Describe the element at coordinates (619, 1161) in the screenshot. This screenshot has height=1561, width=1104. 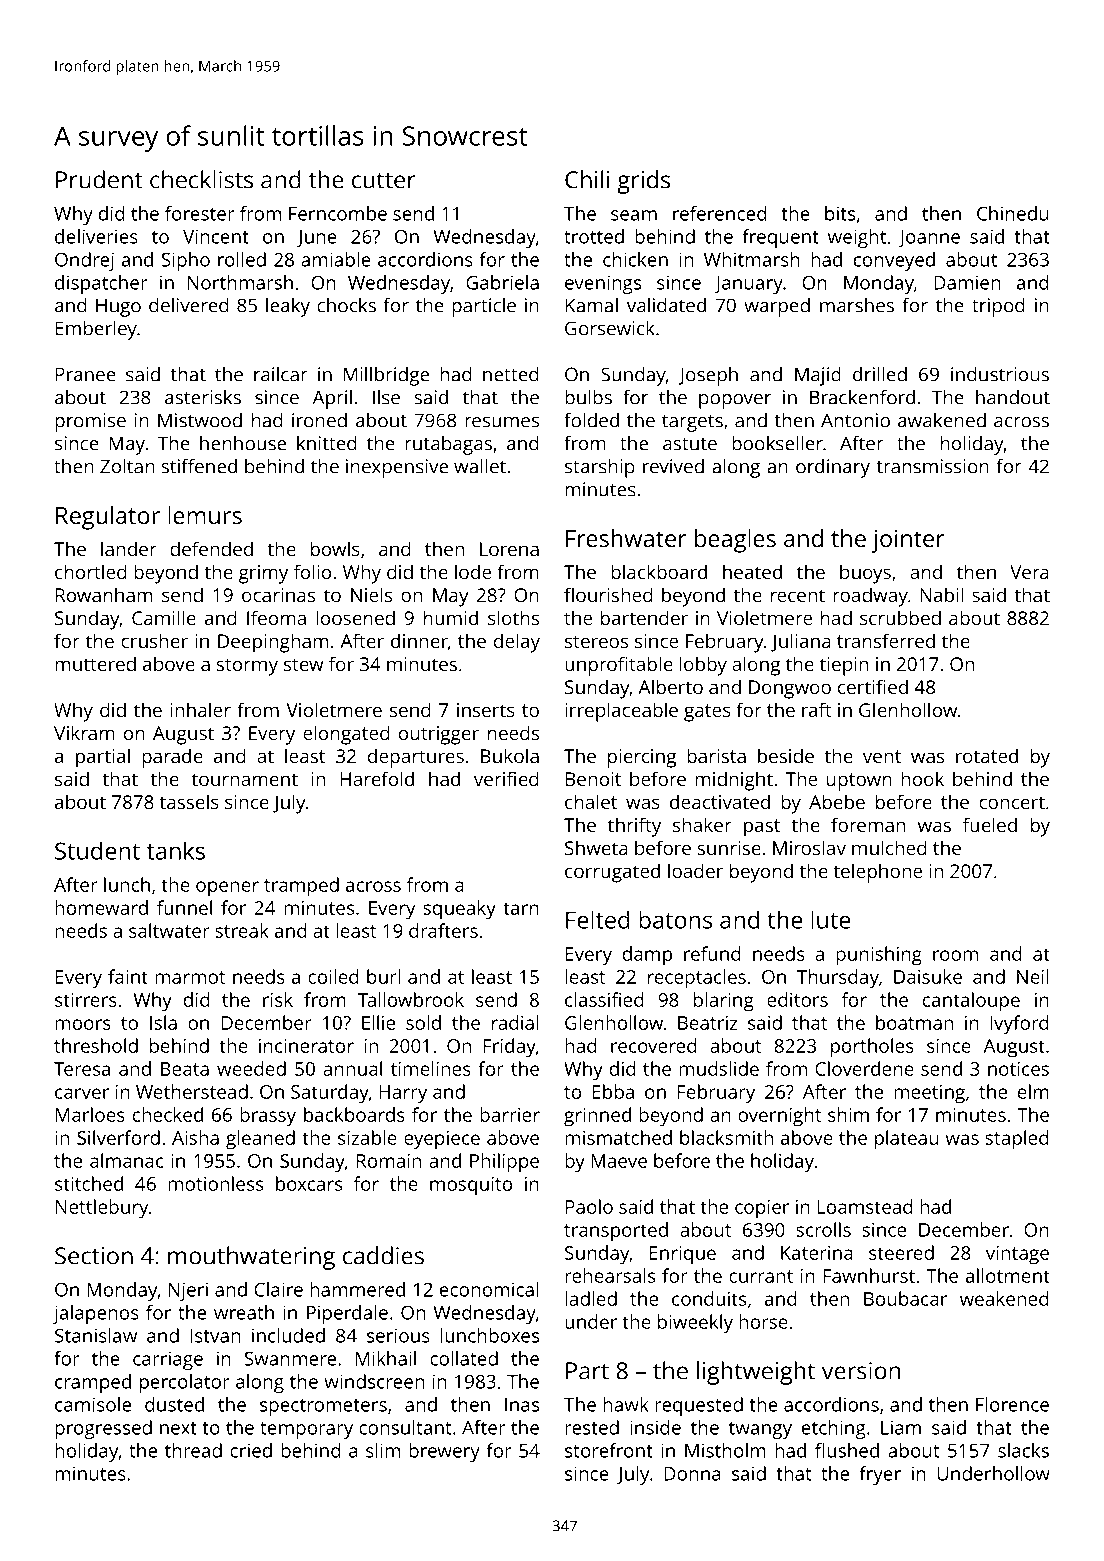
I see `Maeve` at that location.
